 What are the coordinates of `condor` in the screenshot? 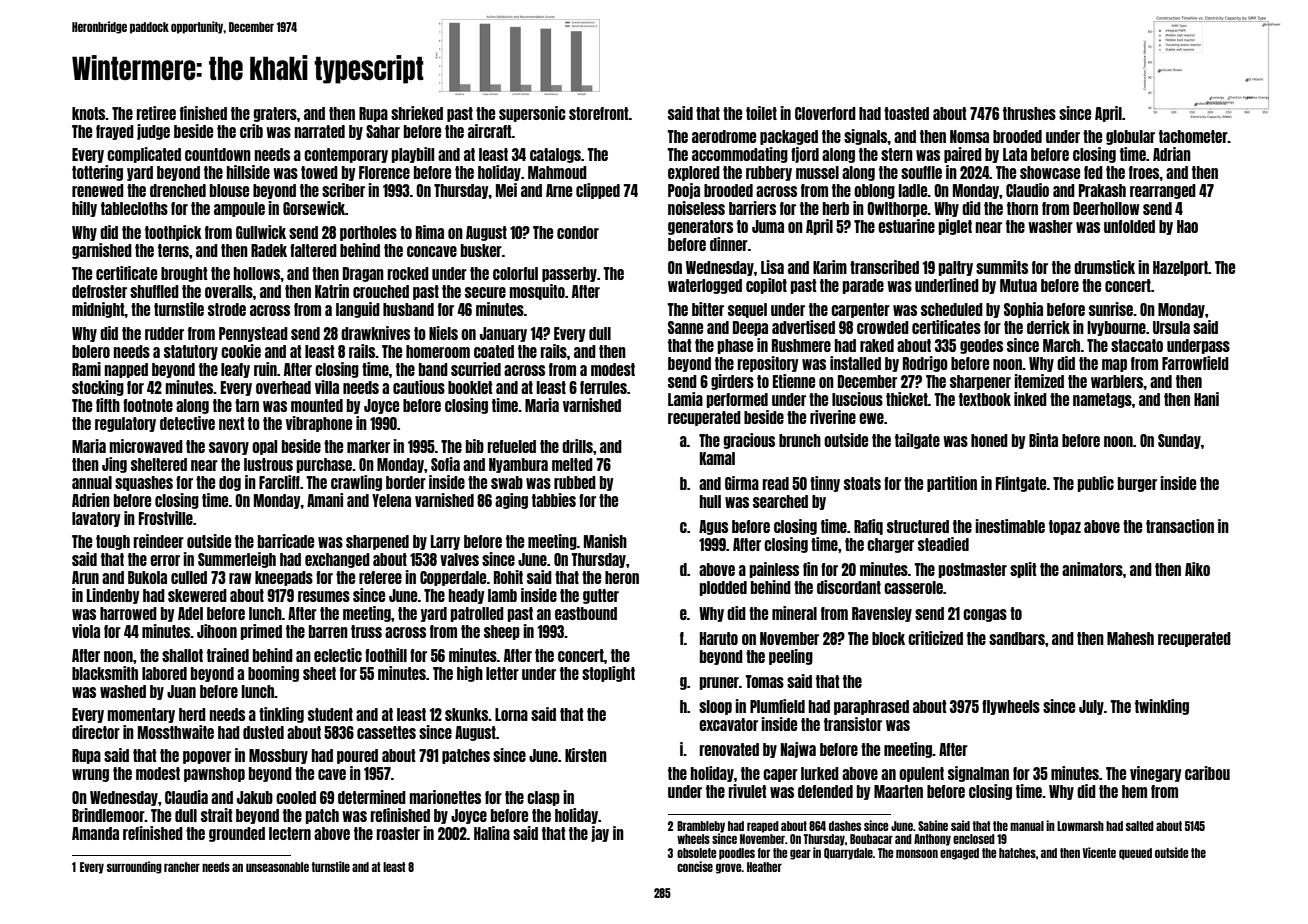 It's located at (578, 232).
